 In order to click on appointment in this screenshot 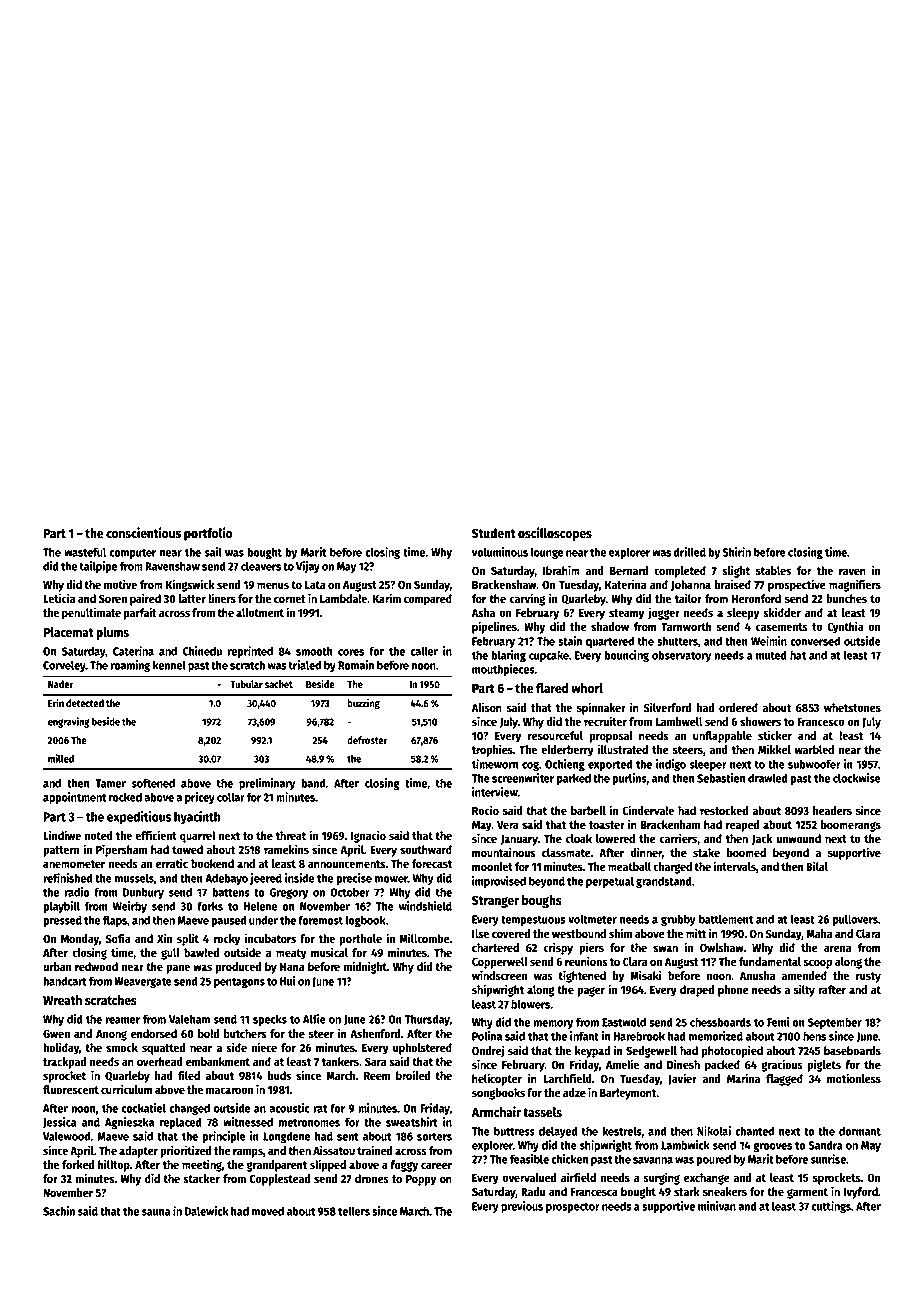, I will do `click(74, 798)`.
